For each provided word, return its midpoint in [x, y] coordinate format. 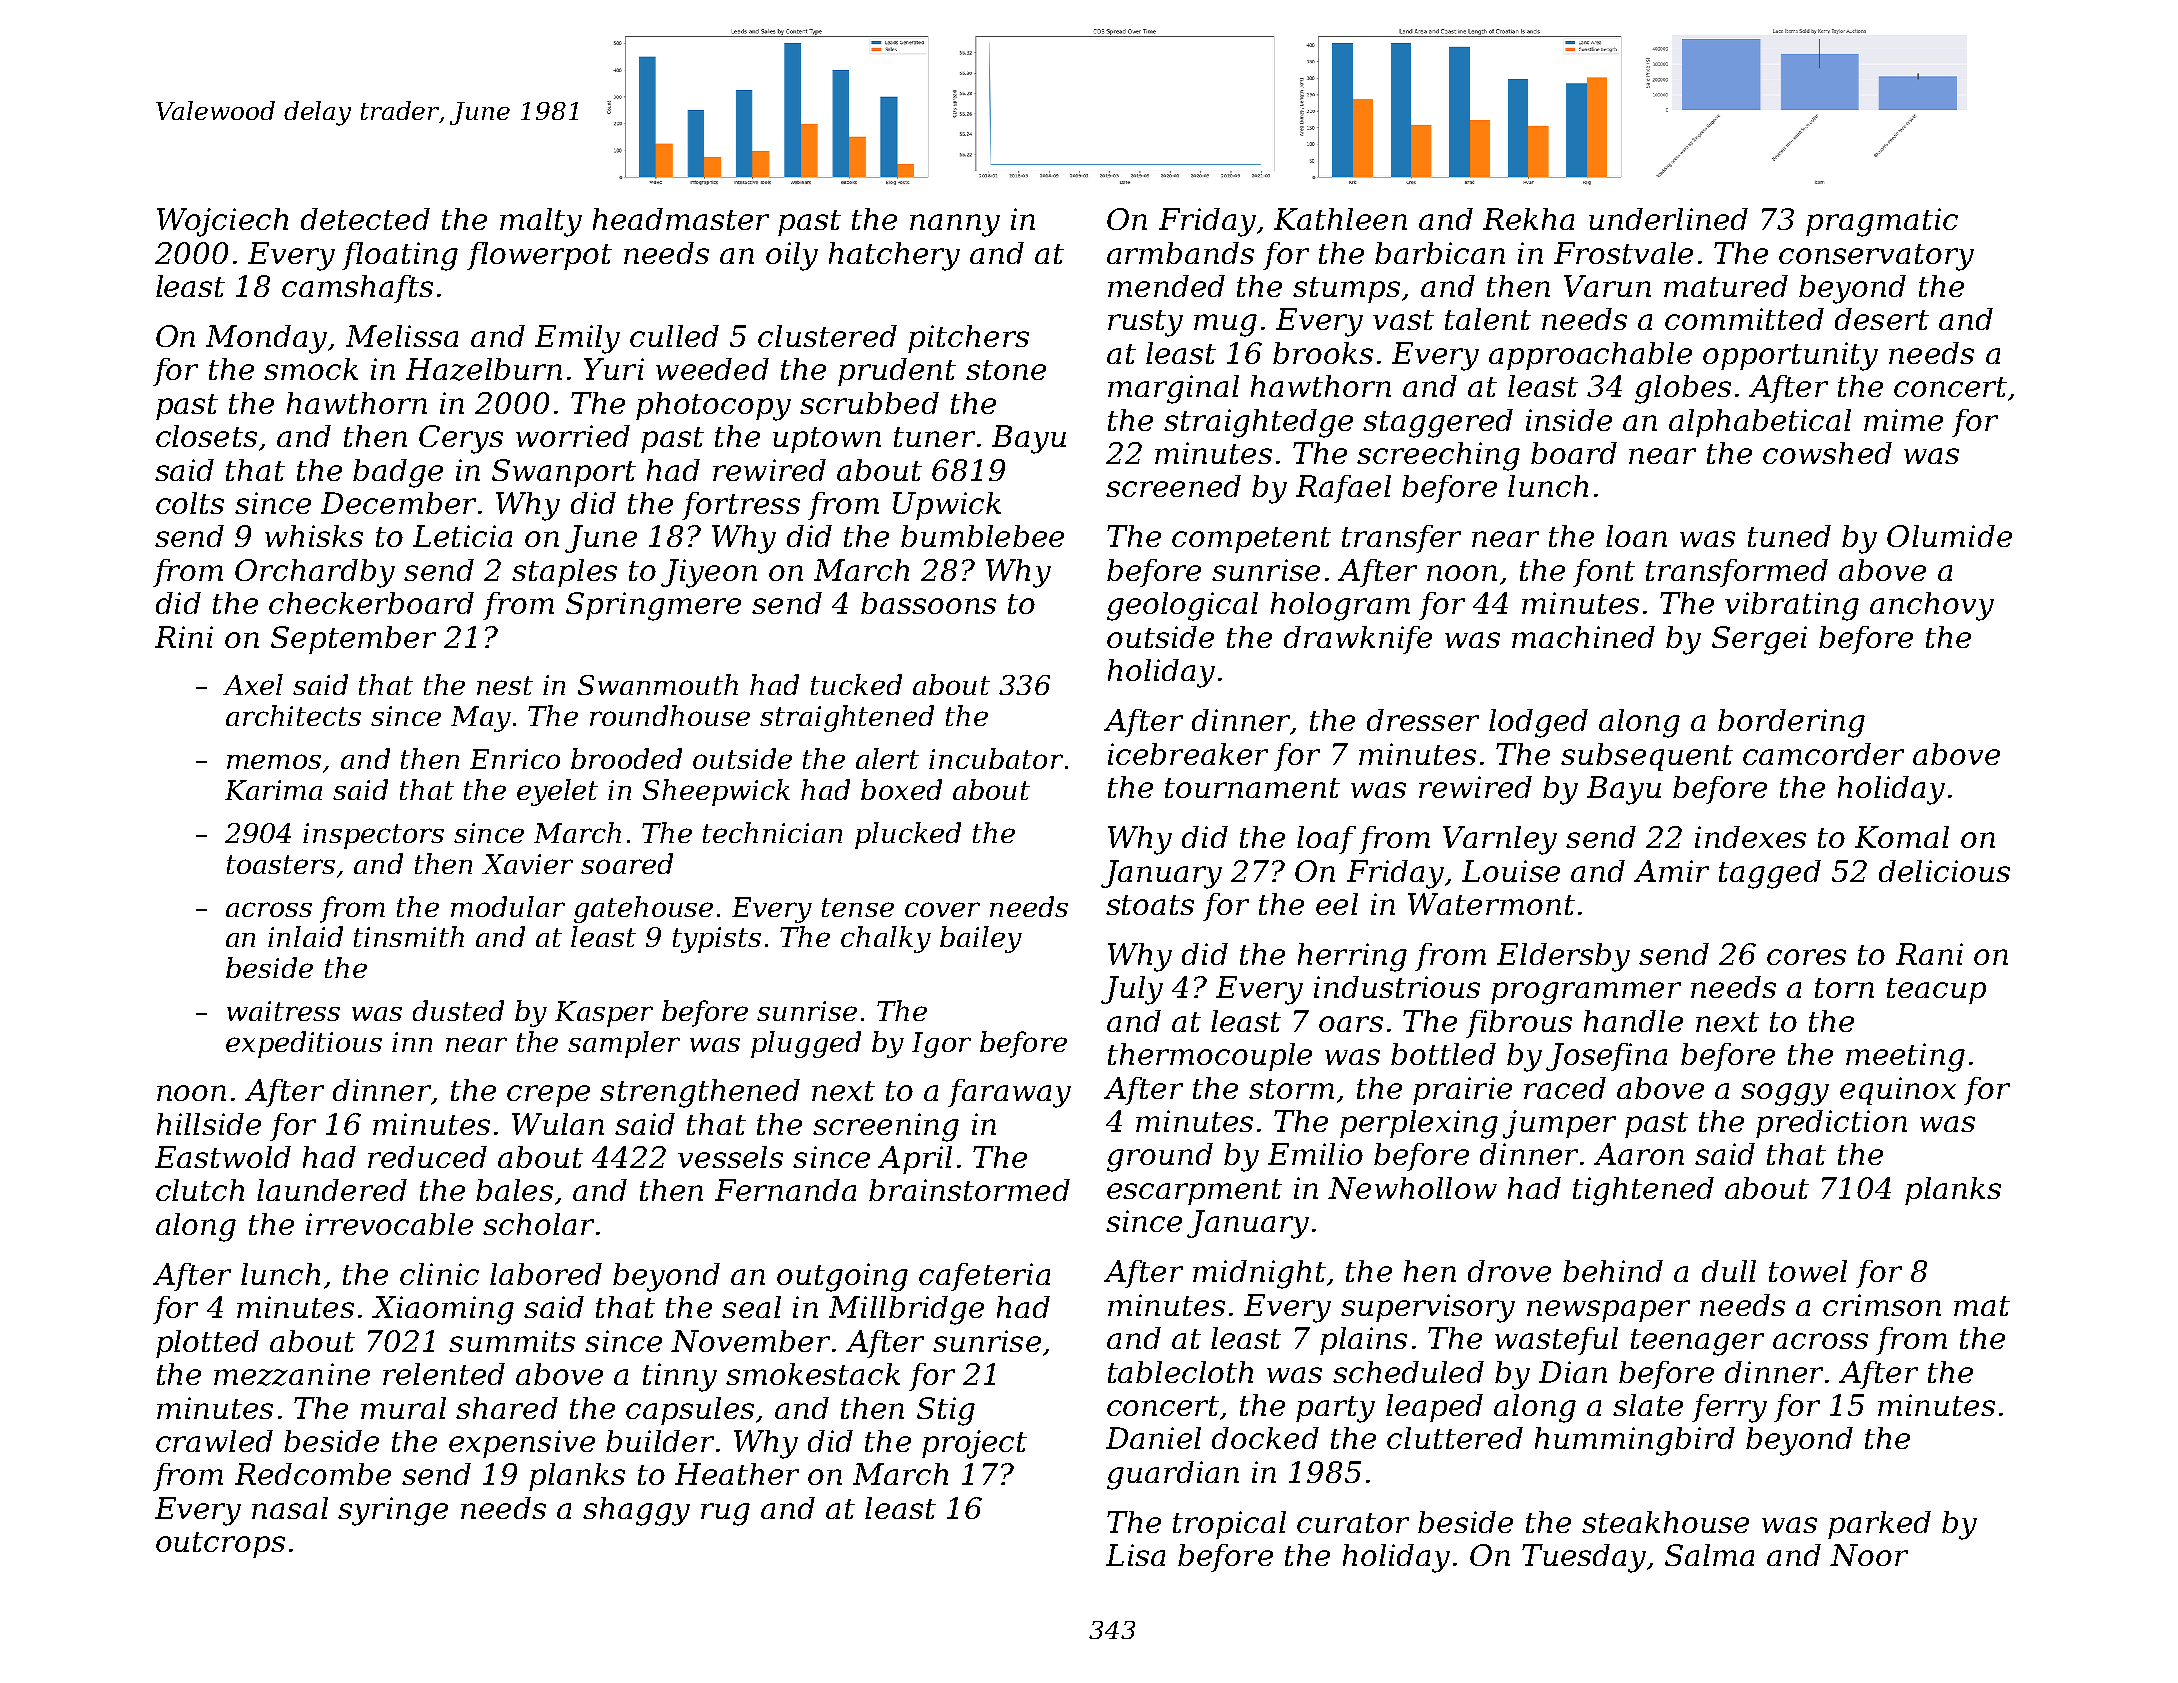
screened [1173, 486]
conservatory [1876, 257]
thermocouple [1210, 1057]
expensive [522, 1444]
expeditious [304, 1044]
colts [190, 503]
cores [1806, 957]
